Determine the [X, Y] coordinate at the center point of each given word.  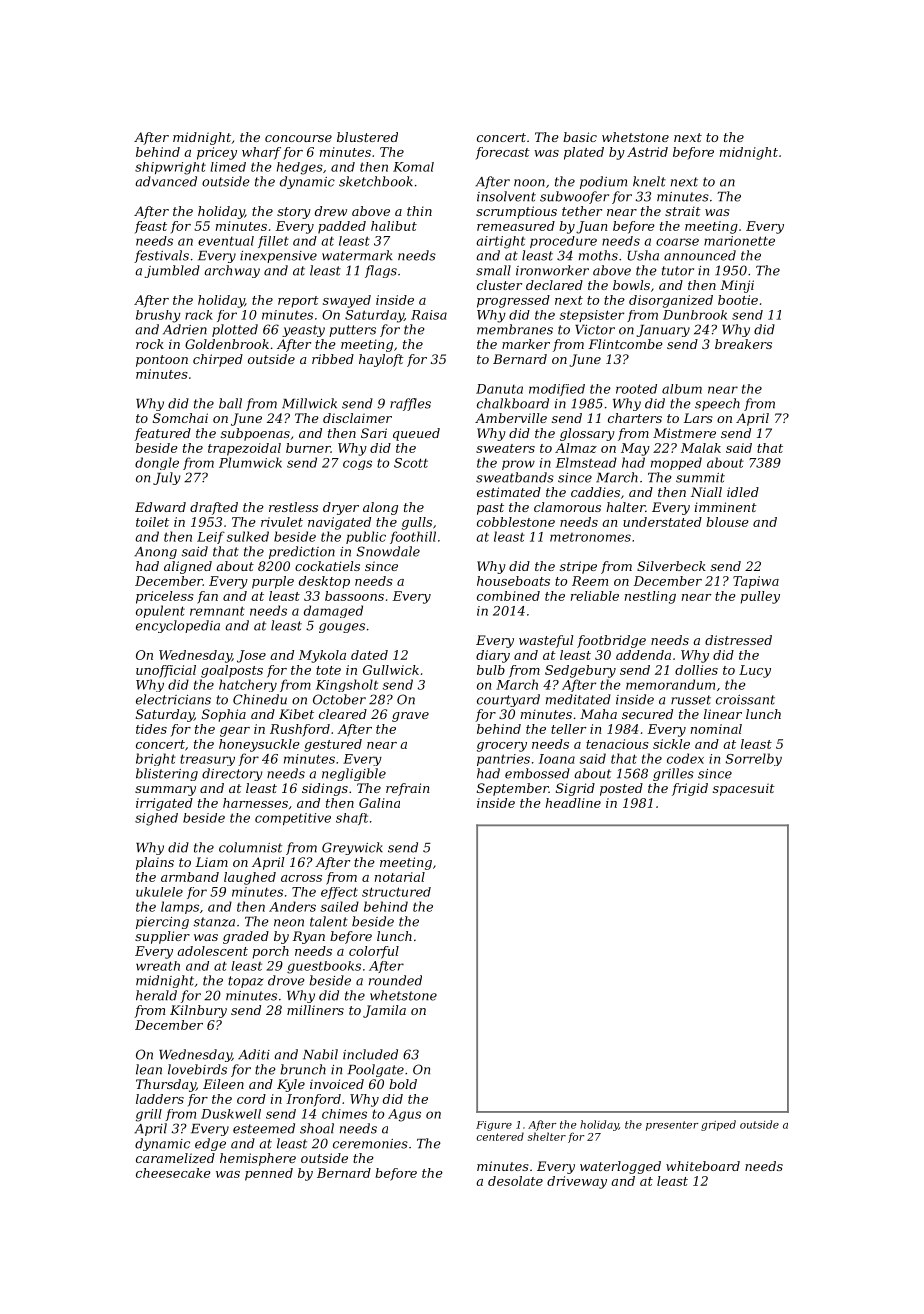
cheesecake [173, 1173]
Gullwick [391, 670]
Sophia [224, 715]
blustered [367, 137]
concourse [298, 138]
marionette [739, 241]
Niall [706, 492]
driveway [577, 1182]
